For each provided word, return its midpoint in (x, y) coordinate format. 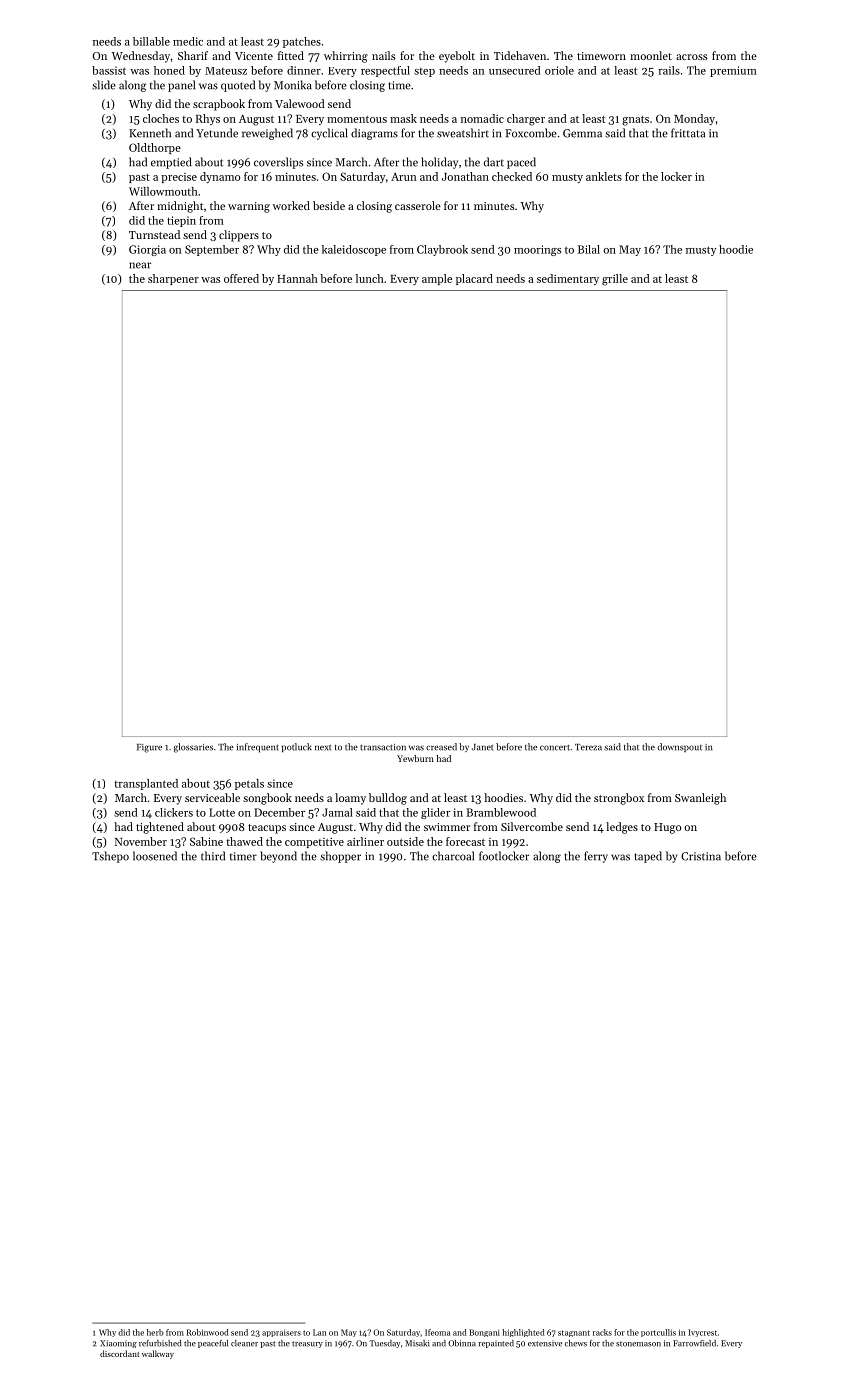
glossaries (193, 748)
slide (104, 85)
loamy (350, 799)
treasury (307, 1344)
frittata (688, 133)
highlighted (523, 1333)
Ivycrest (702, 1333)
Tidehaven (520, 55)
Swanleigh (700, 799)
